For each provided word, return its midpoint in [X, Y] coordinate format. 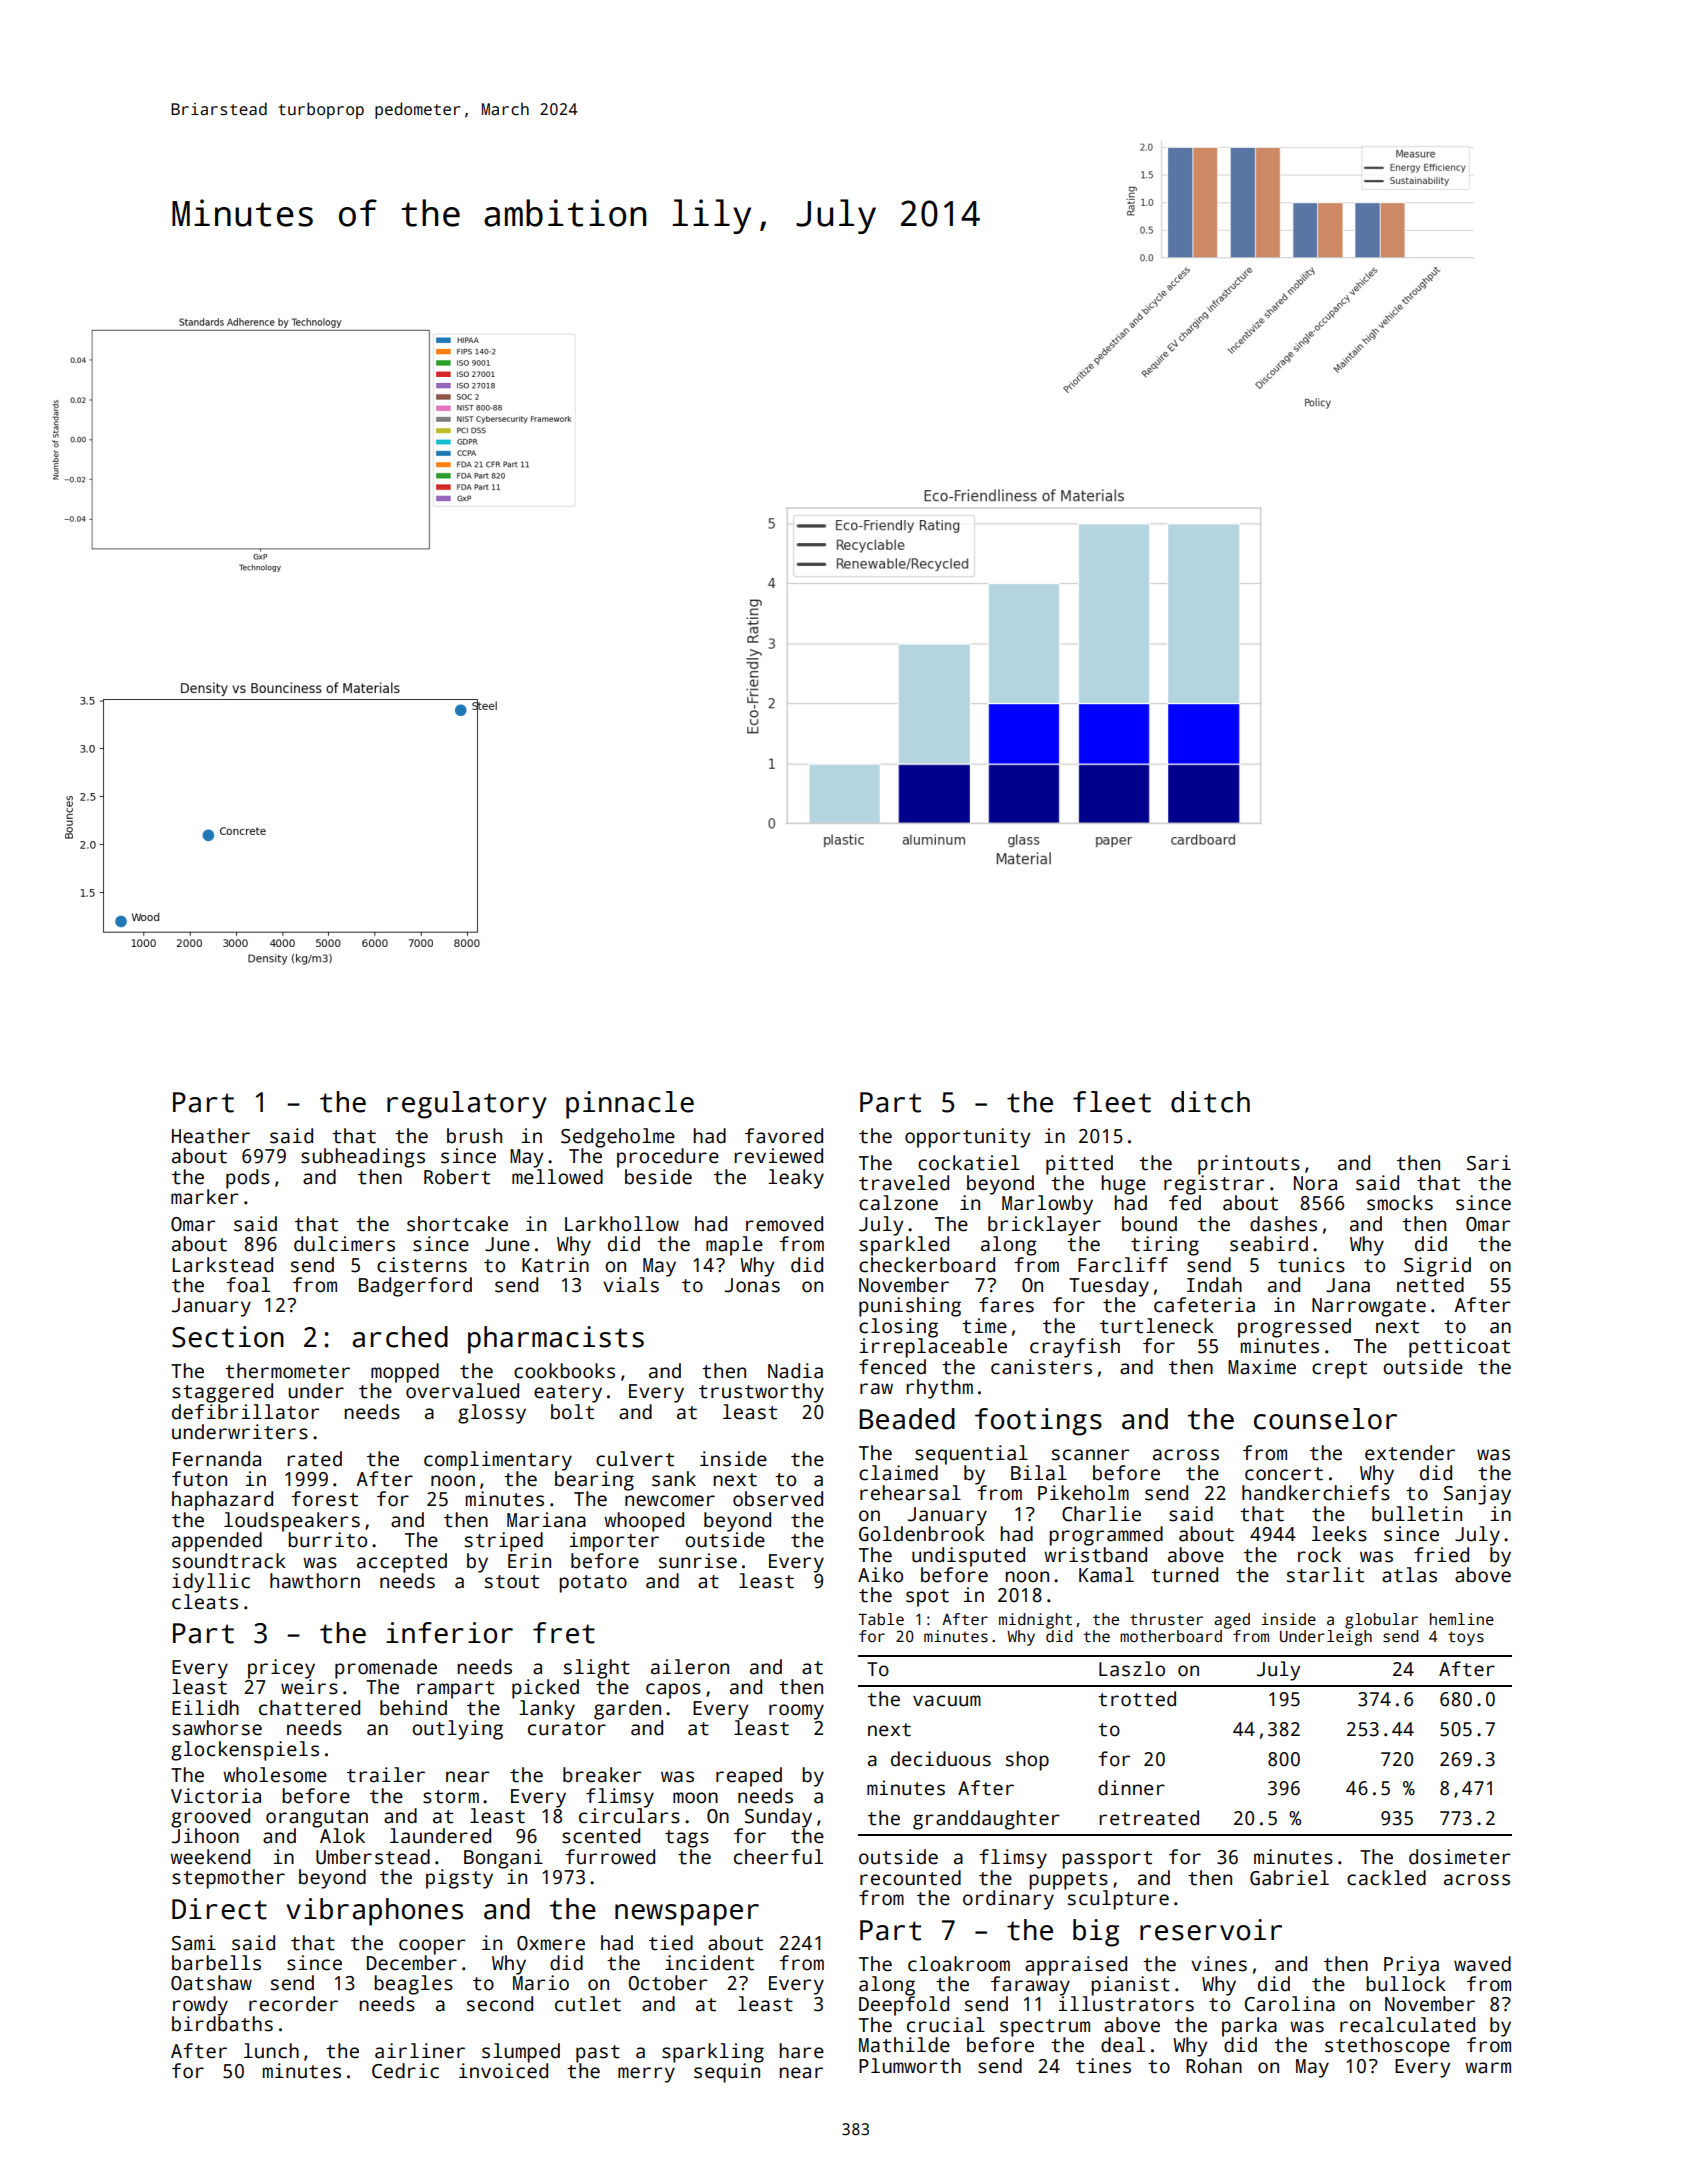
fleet [1112, 1102]
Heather [211, 1136]
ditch [1210, 1102]
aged [1232, 1621]
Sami [194, 1943]
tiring [1165, 1246]
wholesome [275, 1775]
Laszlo [1132, 1669]
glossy [492, 1414]
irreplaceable [933, 1348]
